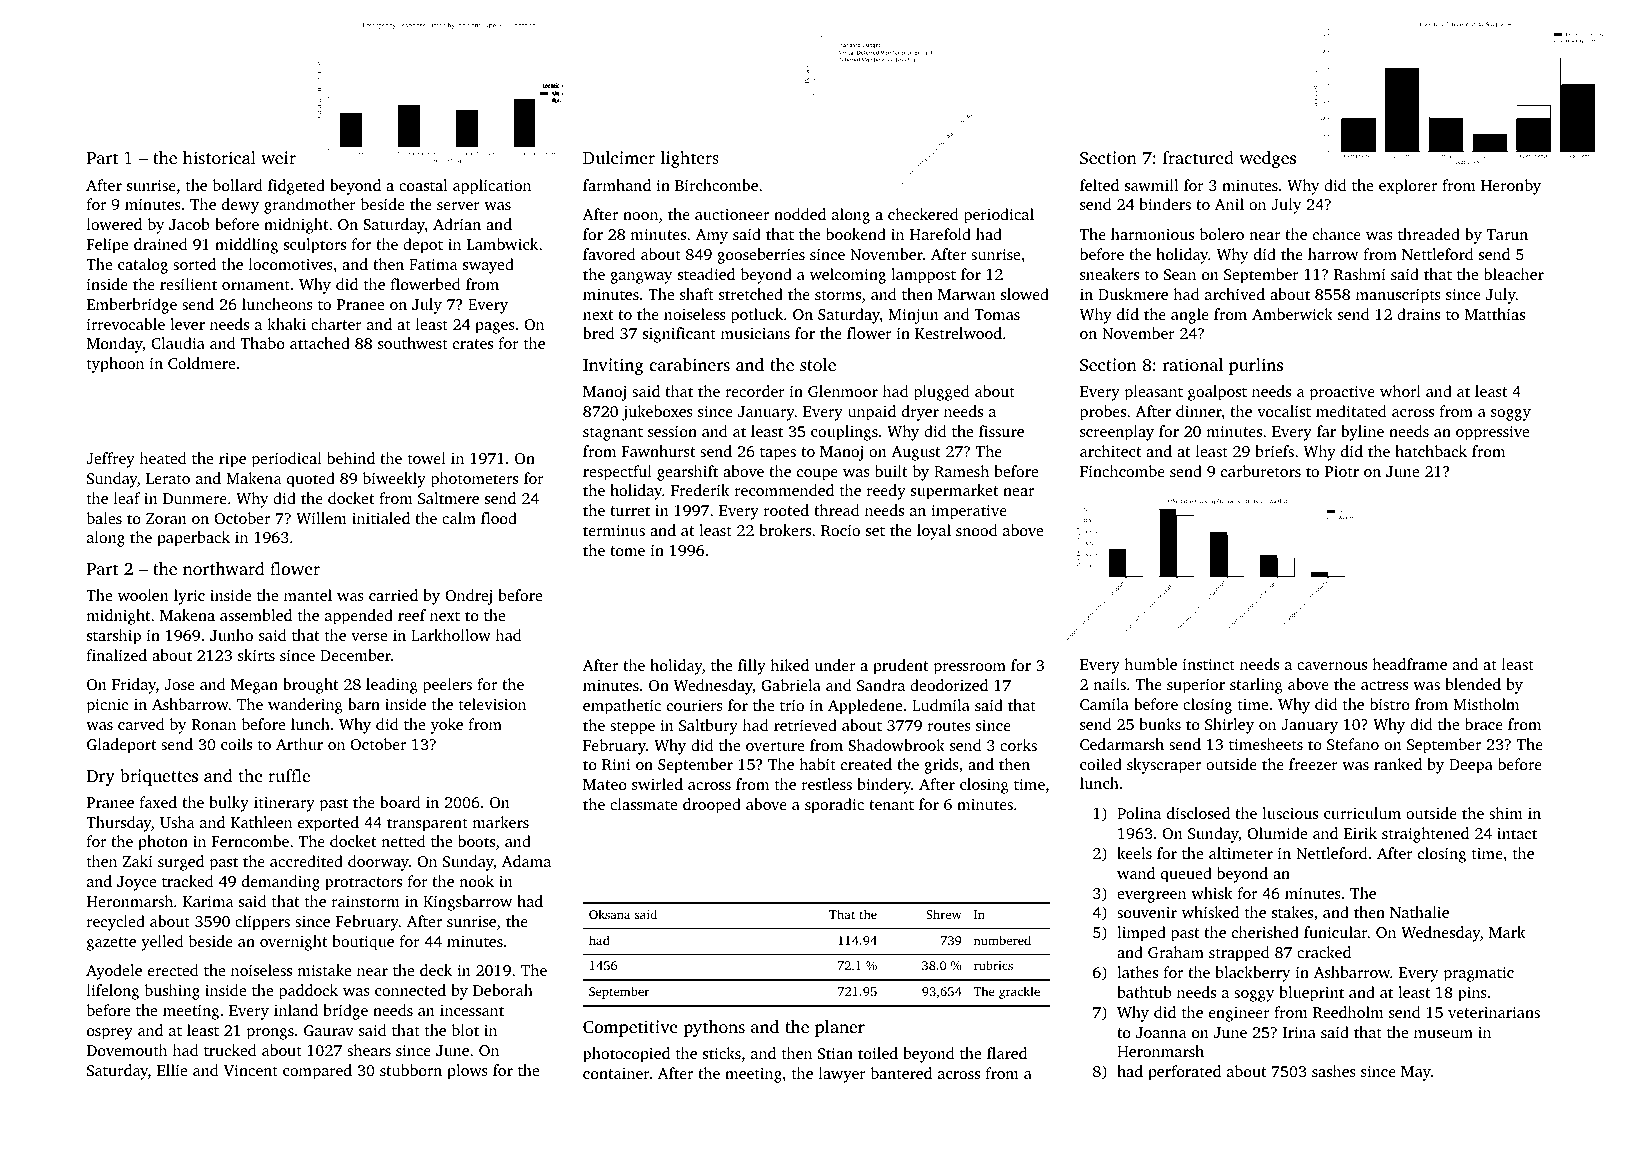 This screenshot has height=1155, width=1633. I want to click on Dulcimer, so click(619, 157).
